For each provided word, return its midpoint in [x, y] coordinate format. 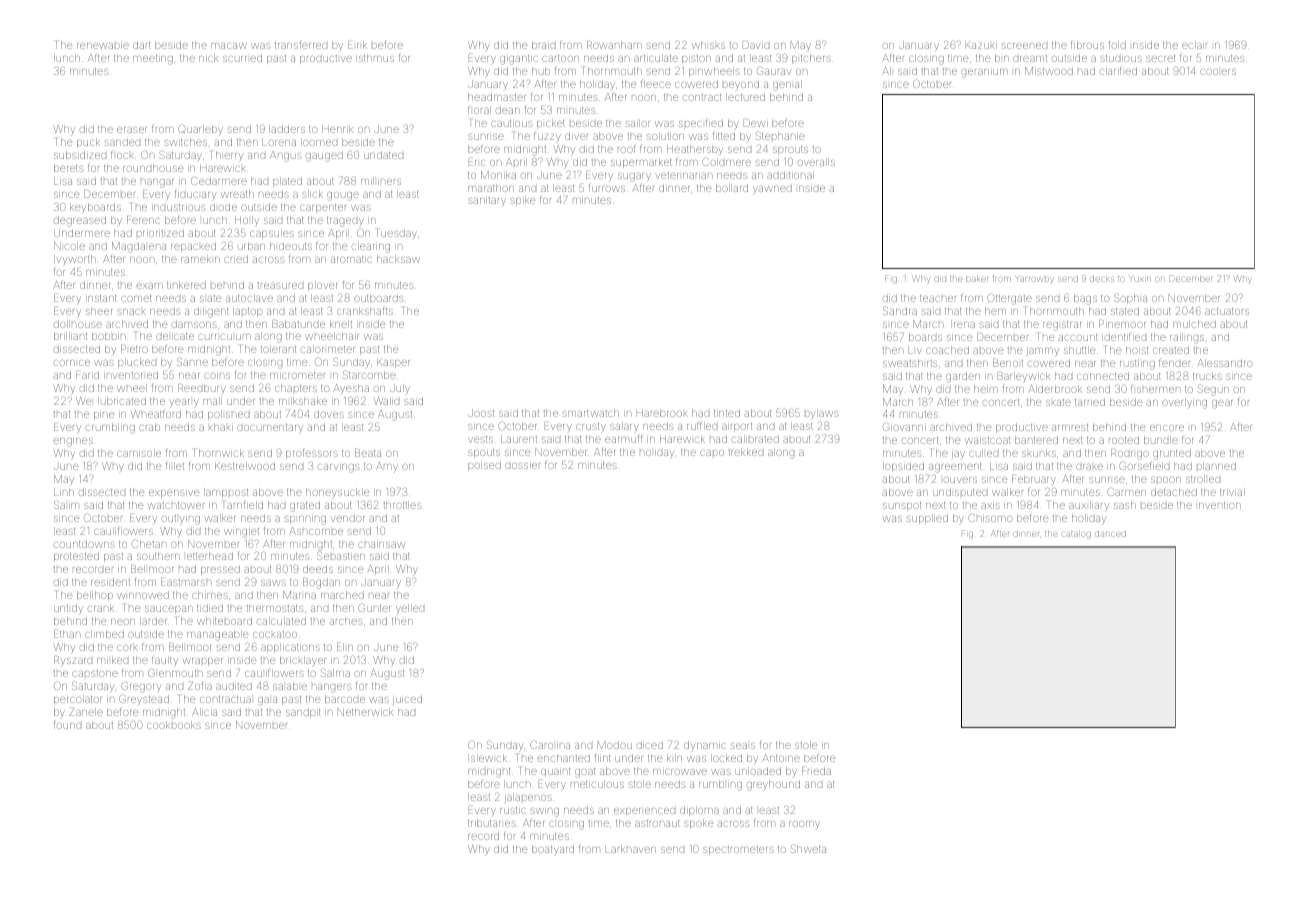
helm [986, 389]
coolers [1218, 72]
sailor [638, 123]
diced [650, 745]
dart [142, 45]
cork [127, 648]
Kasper [393, 363]
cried [236, 259]
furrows [607, 187]
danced [1110, 534]
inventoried [131, 375]
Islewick [489, 758]
